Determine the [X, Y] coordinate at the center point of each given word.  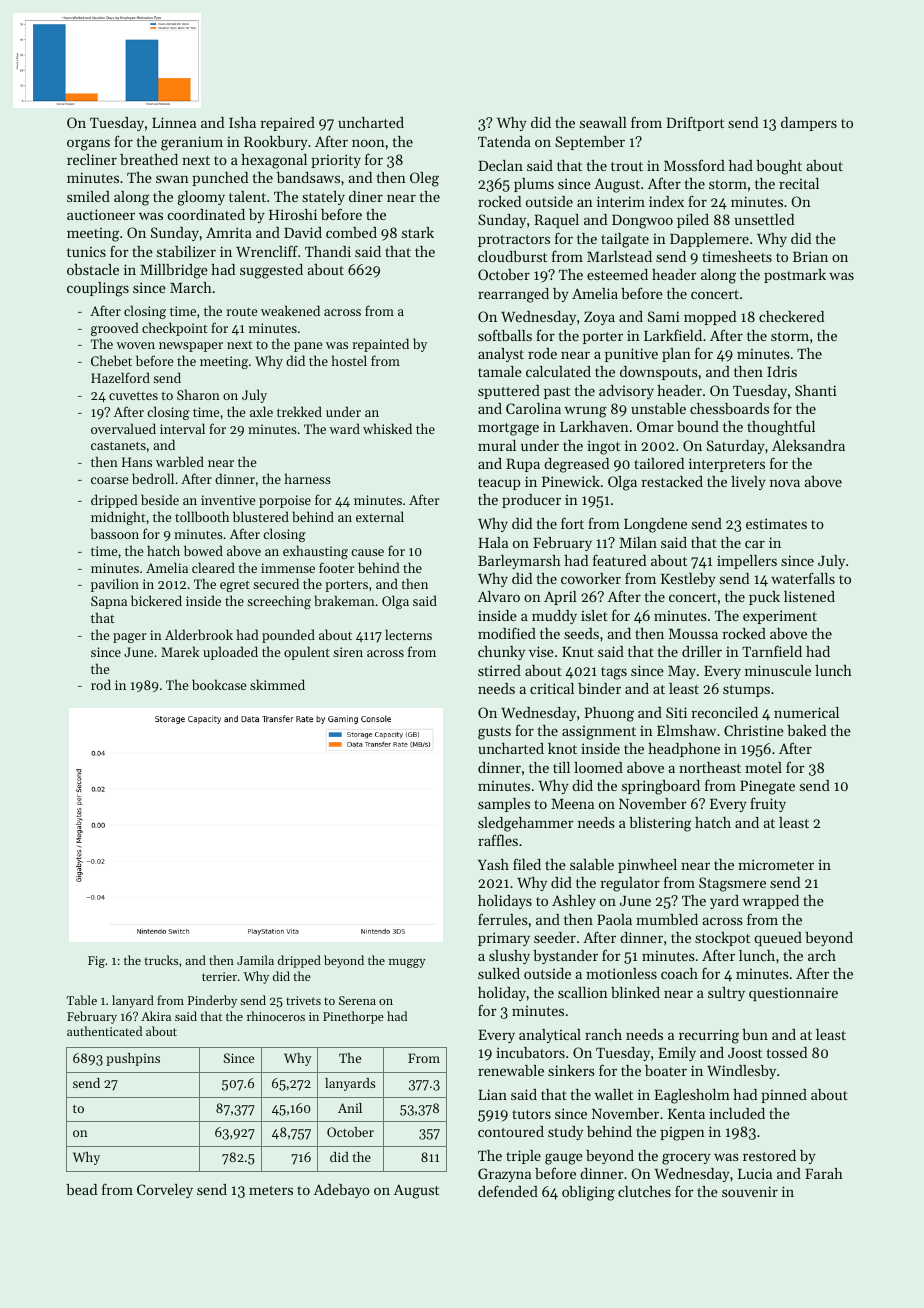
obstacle [93, 269]
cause [367, 552]
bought [779, 167]
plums [534, 185]
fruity [768, 804]
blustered [261, 516]
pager [129, 638]
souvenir [750, 1191]
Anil [350, 1108]
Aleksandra [808, 445]
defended [508, 1191]
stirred [499, 670]
